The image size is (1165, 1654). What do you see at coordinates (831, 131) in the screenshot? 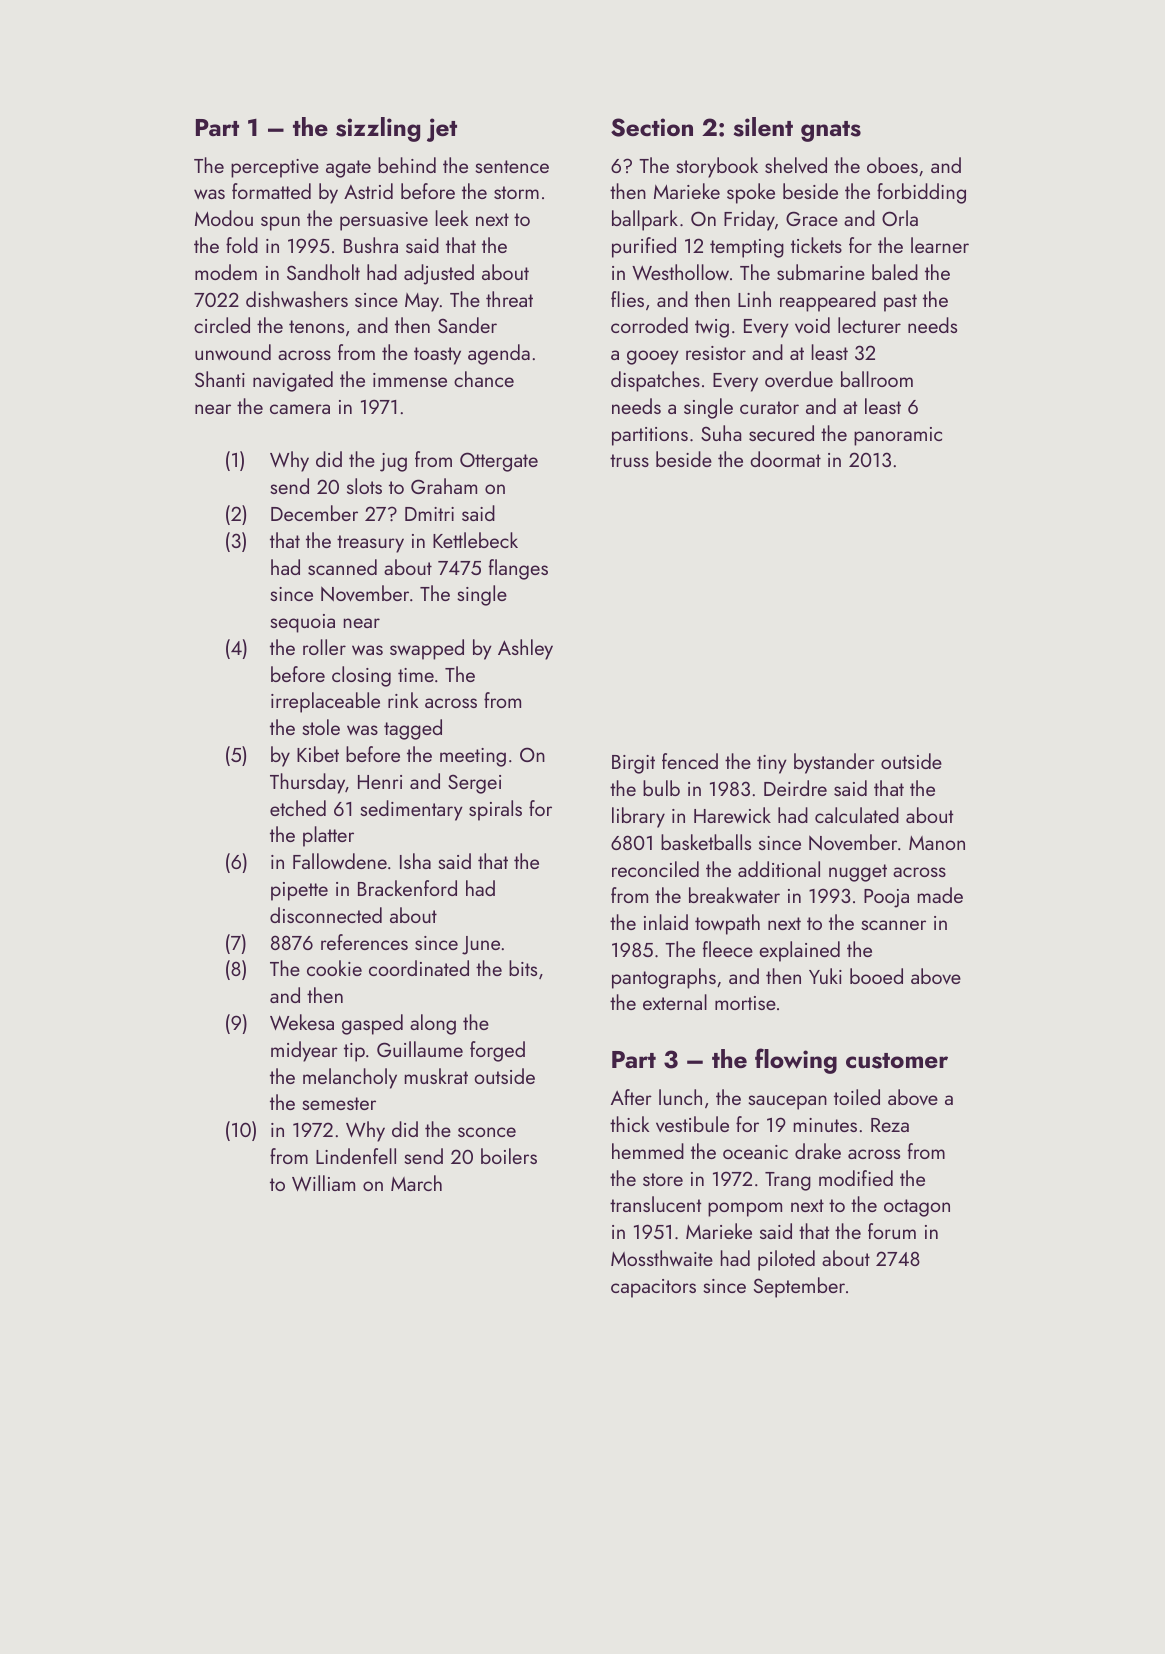
I see `gnats` at bounding box center [831, 131].
